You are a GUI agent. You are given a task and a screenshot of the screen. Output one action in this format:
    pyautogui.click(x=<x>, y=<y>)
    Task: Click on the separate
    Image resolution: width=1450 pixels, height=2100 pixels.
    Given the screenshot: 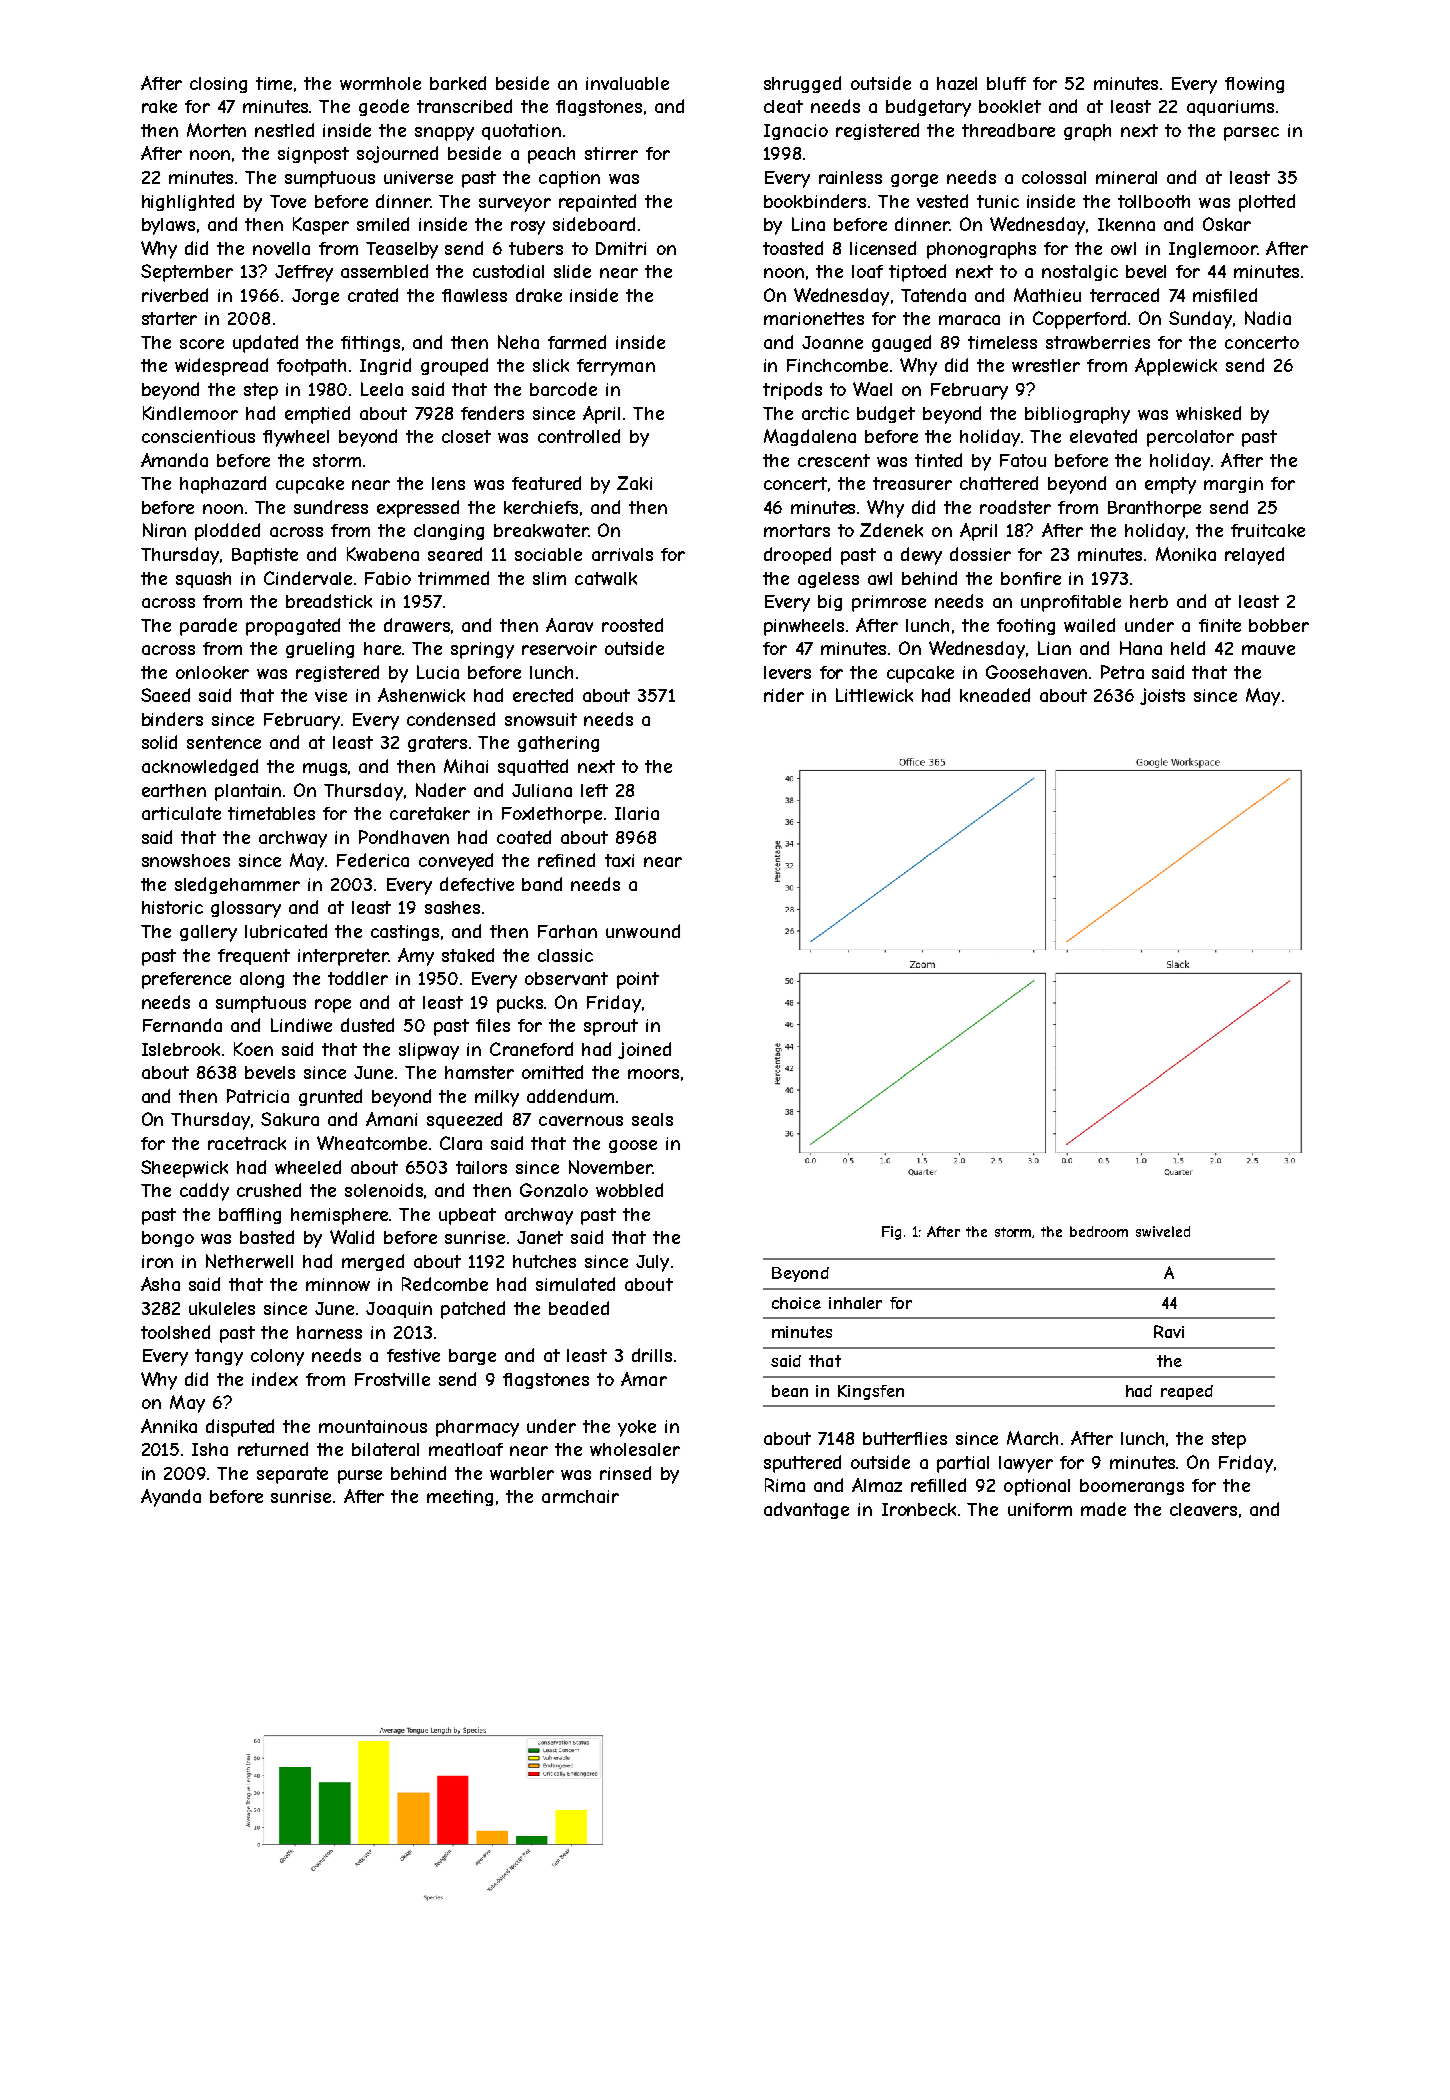 What is the action you would take?
    pyautogui.click(x=292, y=1475)
